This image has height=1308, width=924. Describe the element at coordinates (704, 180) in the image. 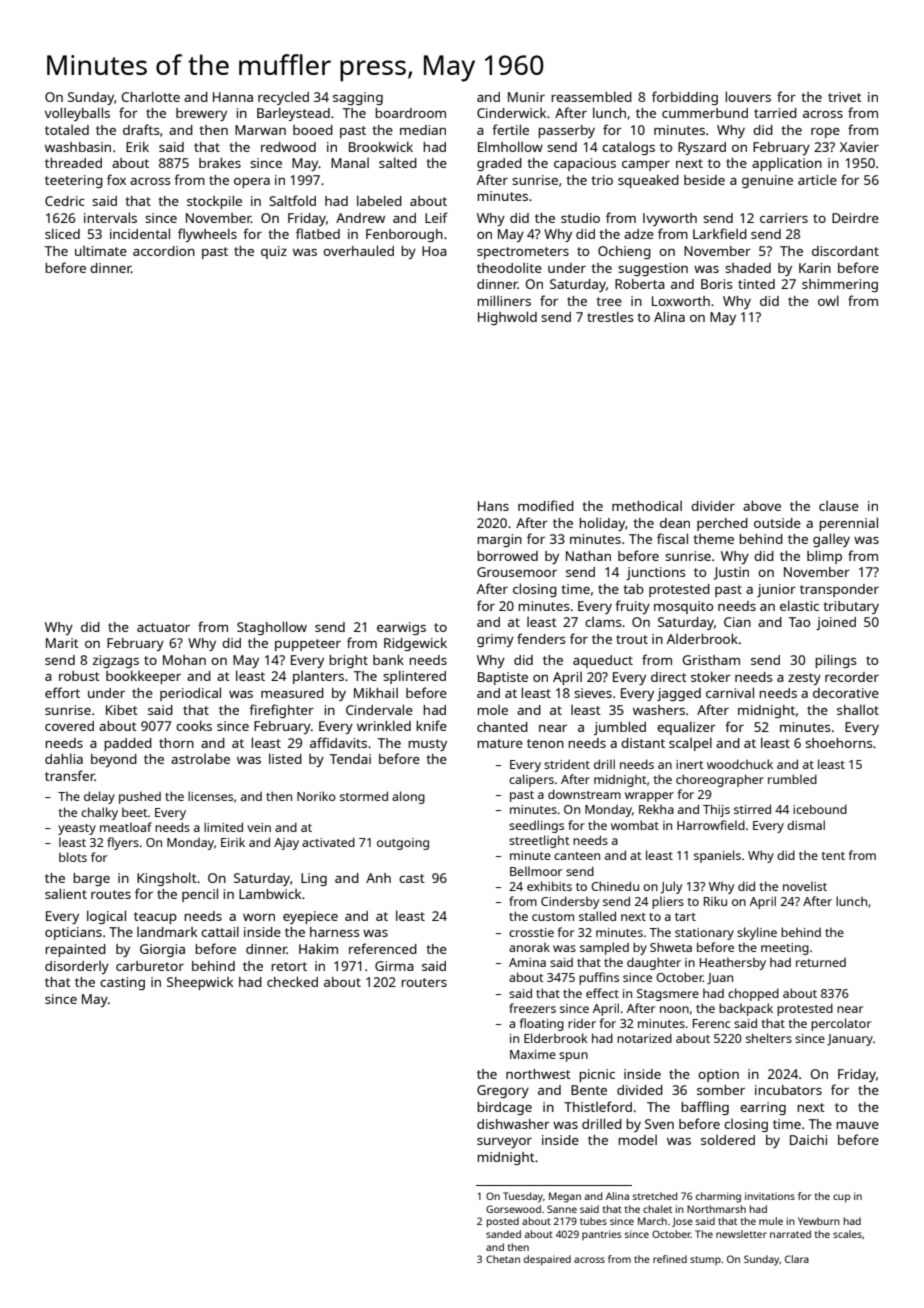

I see `beside` at that location.
